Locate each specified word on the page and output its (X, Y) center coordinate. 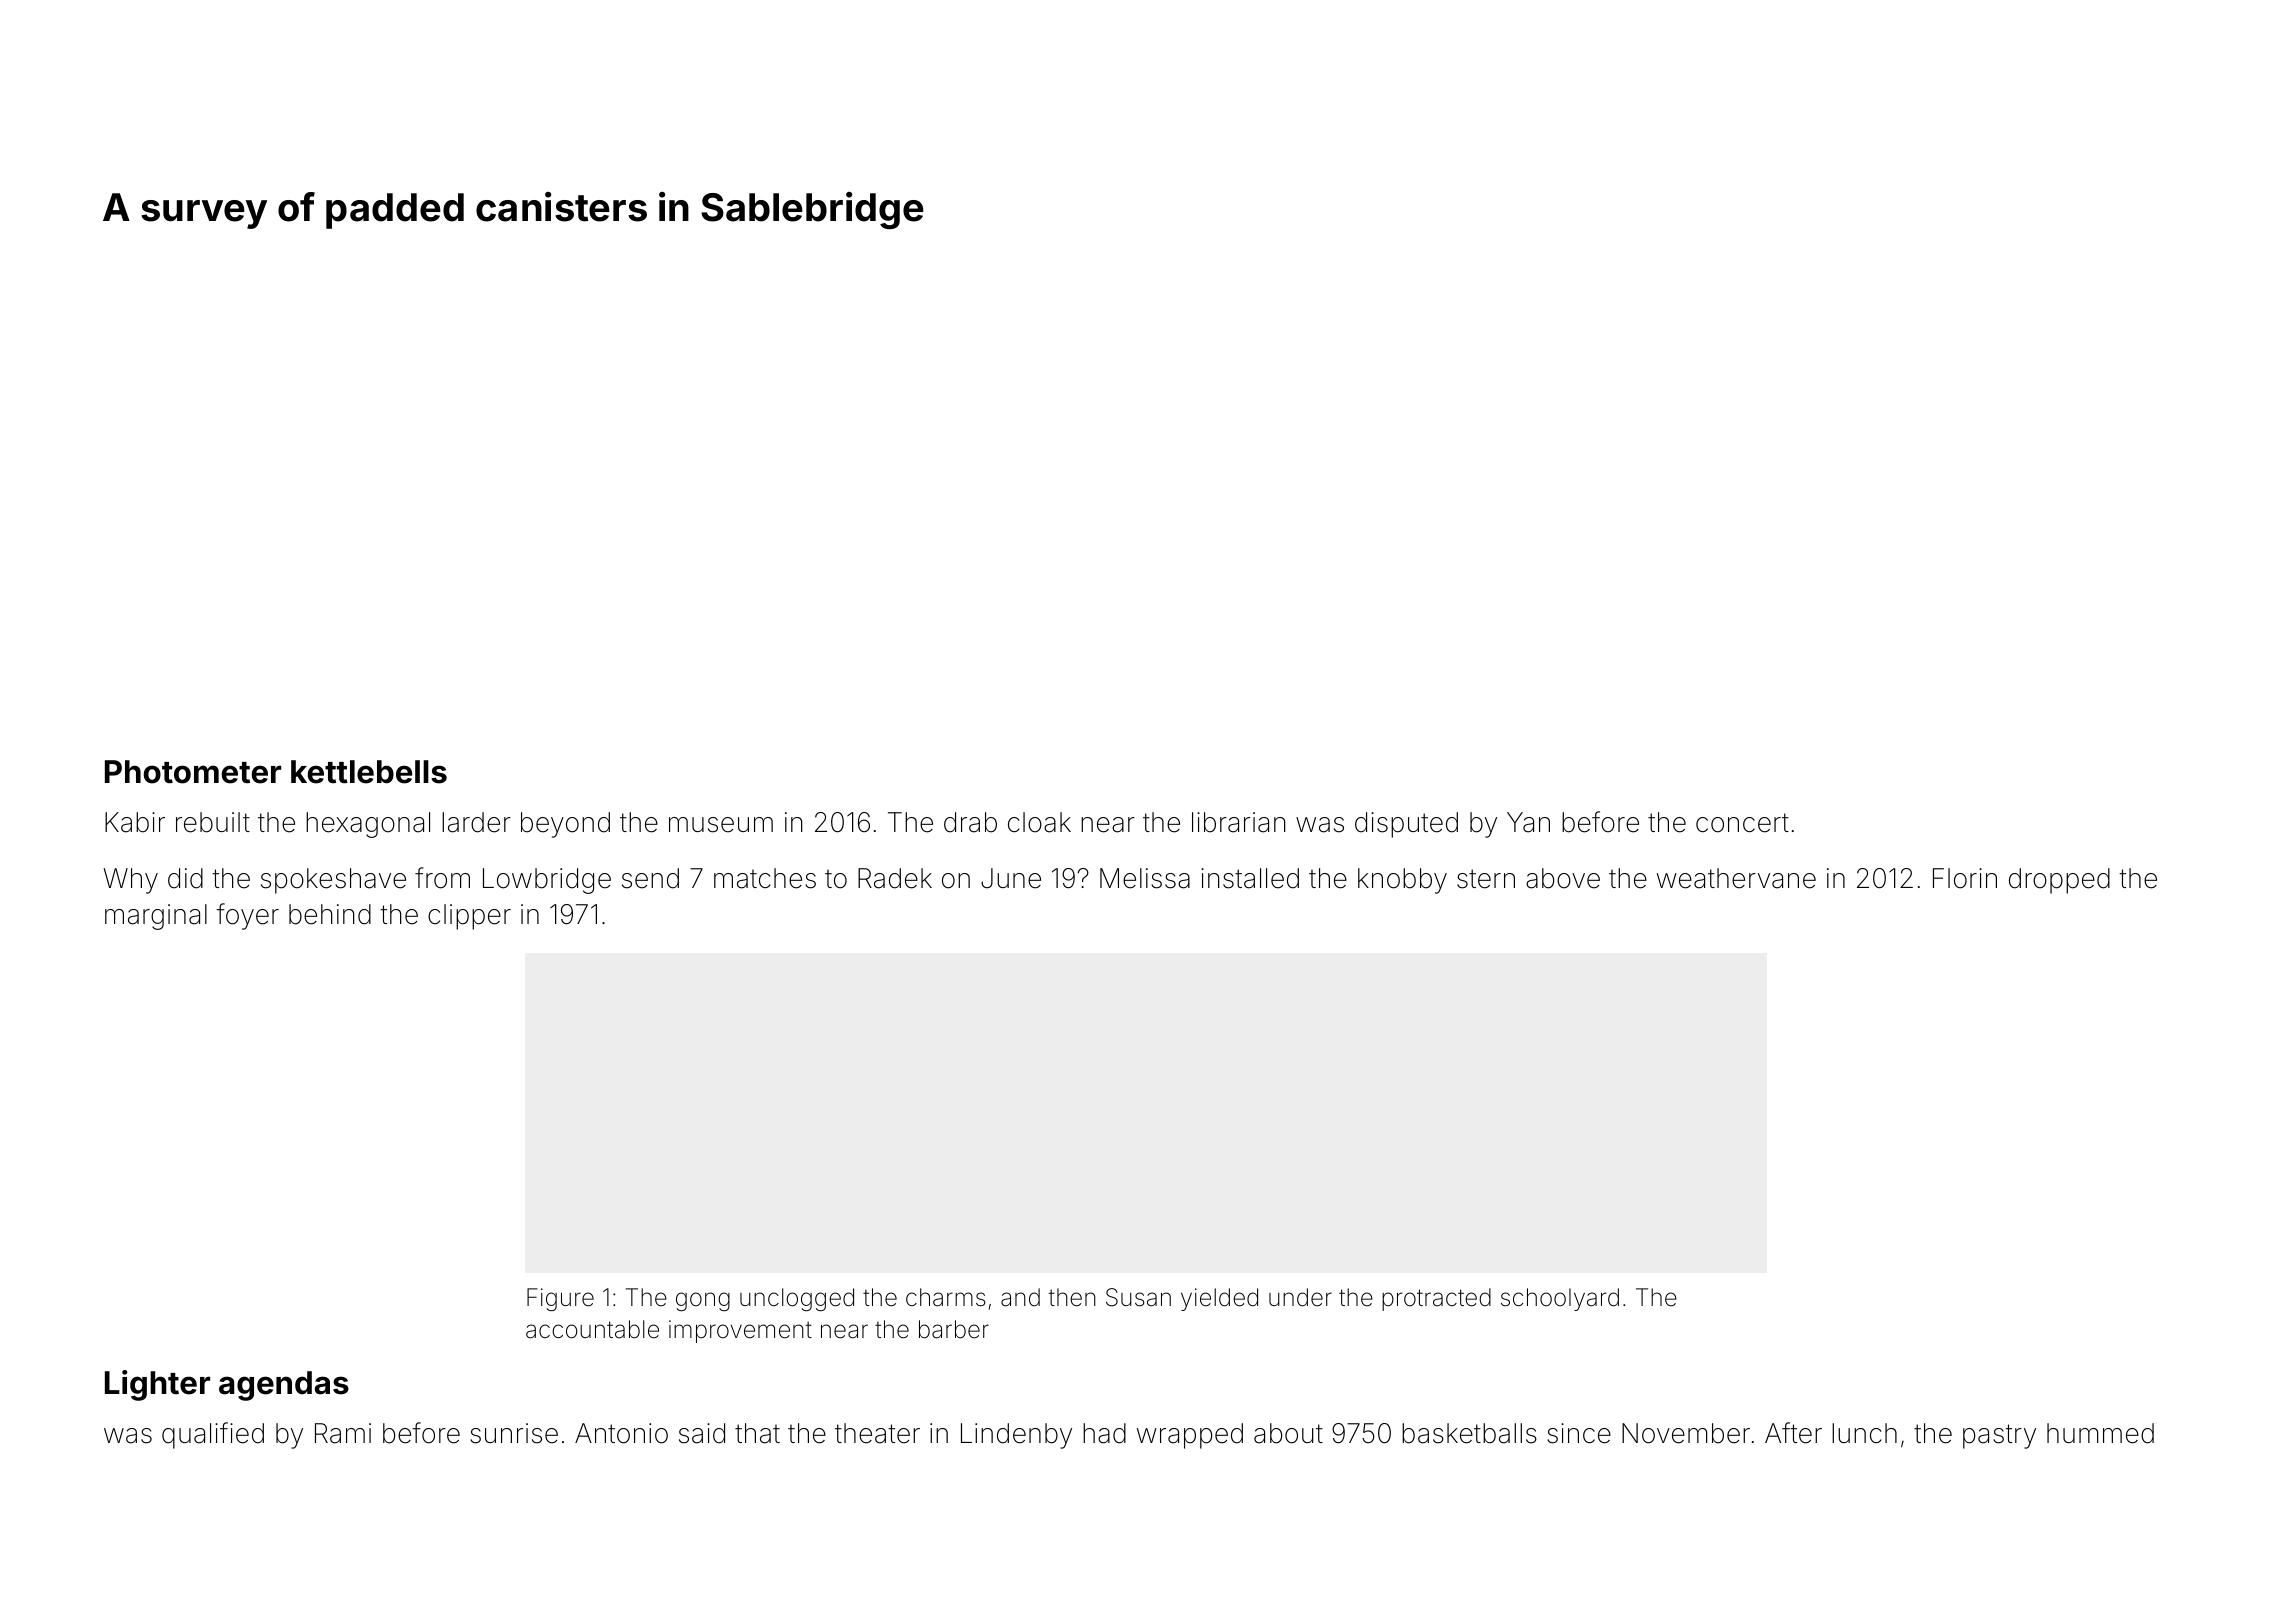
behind (330, 914)
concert (1742, 823)
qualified (213, 1435)
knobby (1402, 881)
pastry (1999, 1436)
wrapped (1190, 1436)
